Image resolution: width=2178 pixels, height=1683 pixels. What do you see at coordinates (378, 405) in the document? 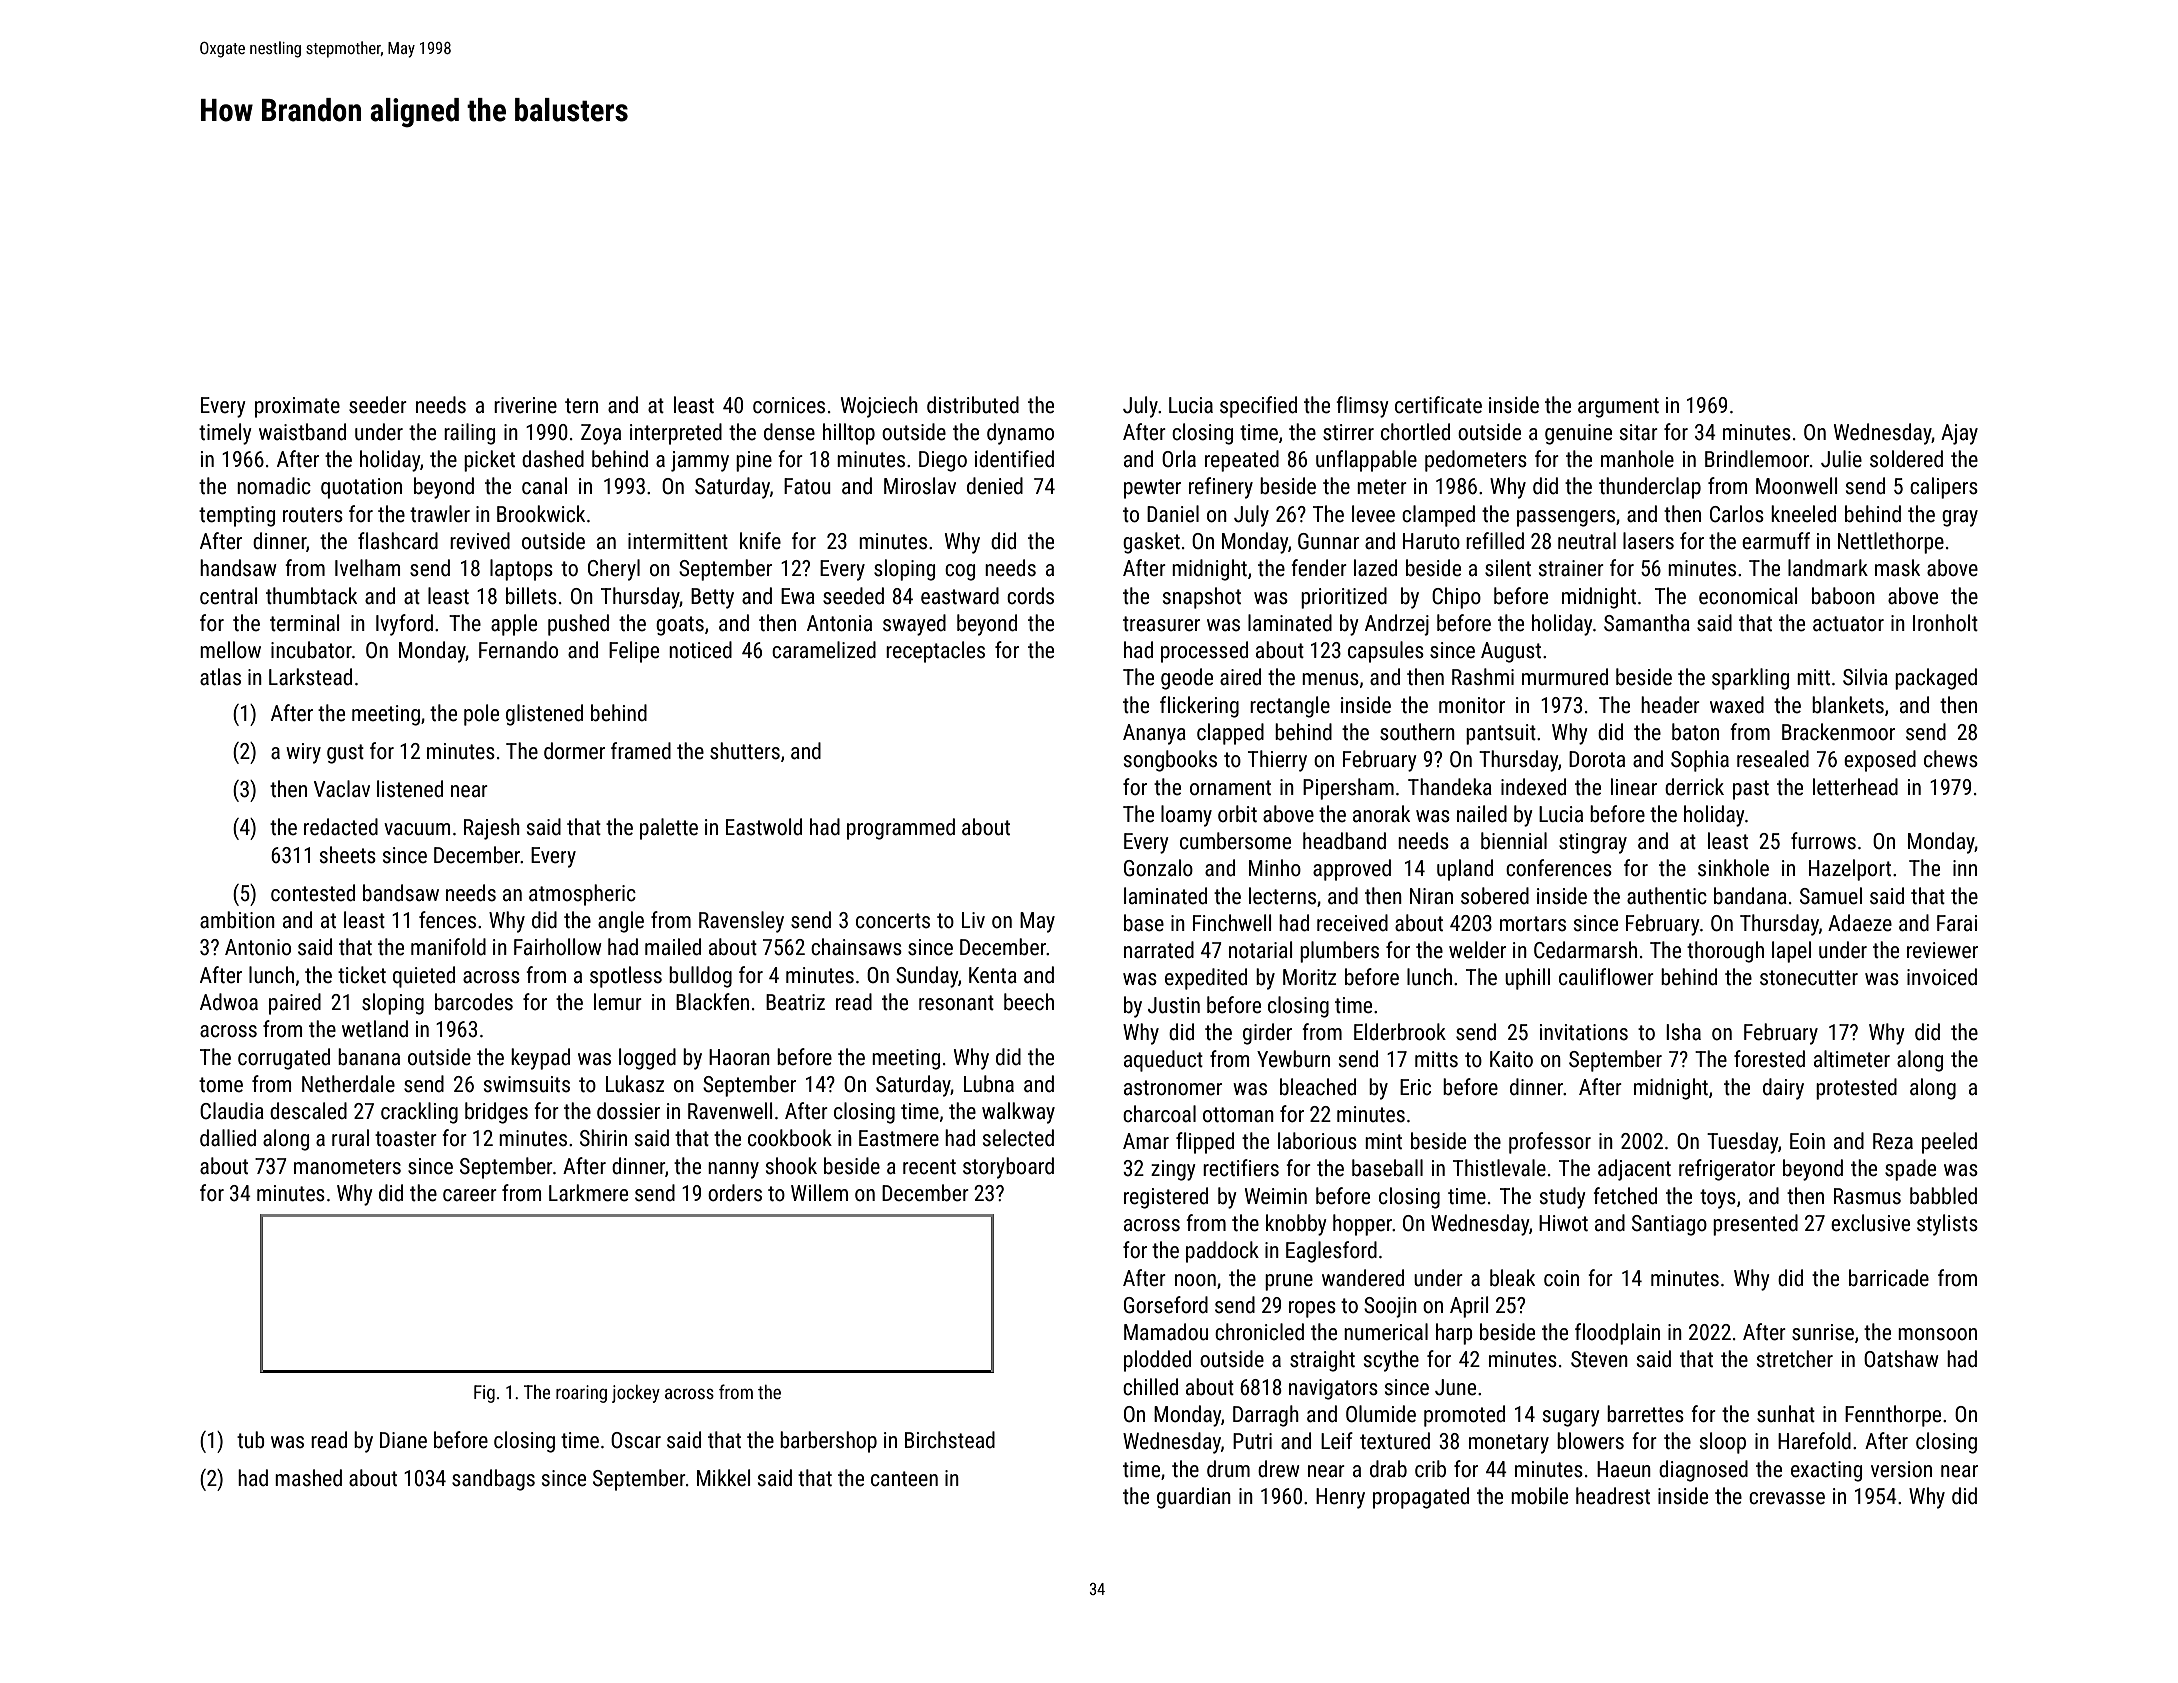
I see `seeder` at bounding box center [378, 405].
